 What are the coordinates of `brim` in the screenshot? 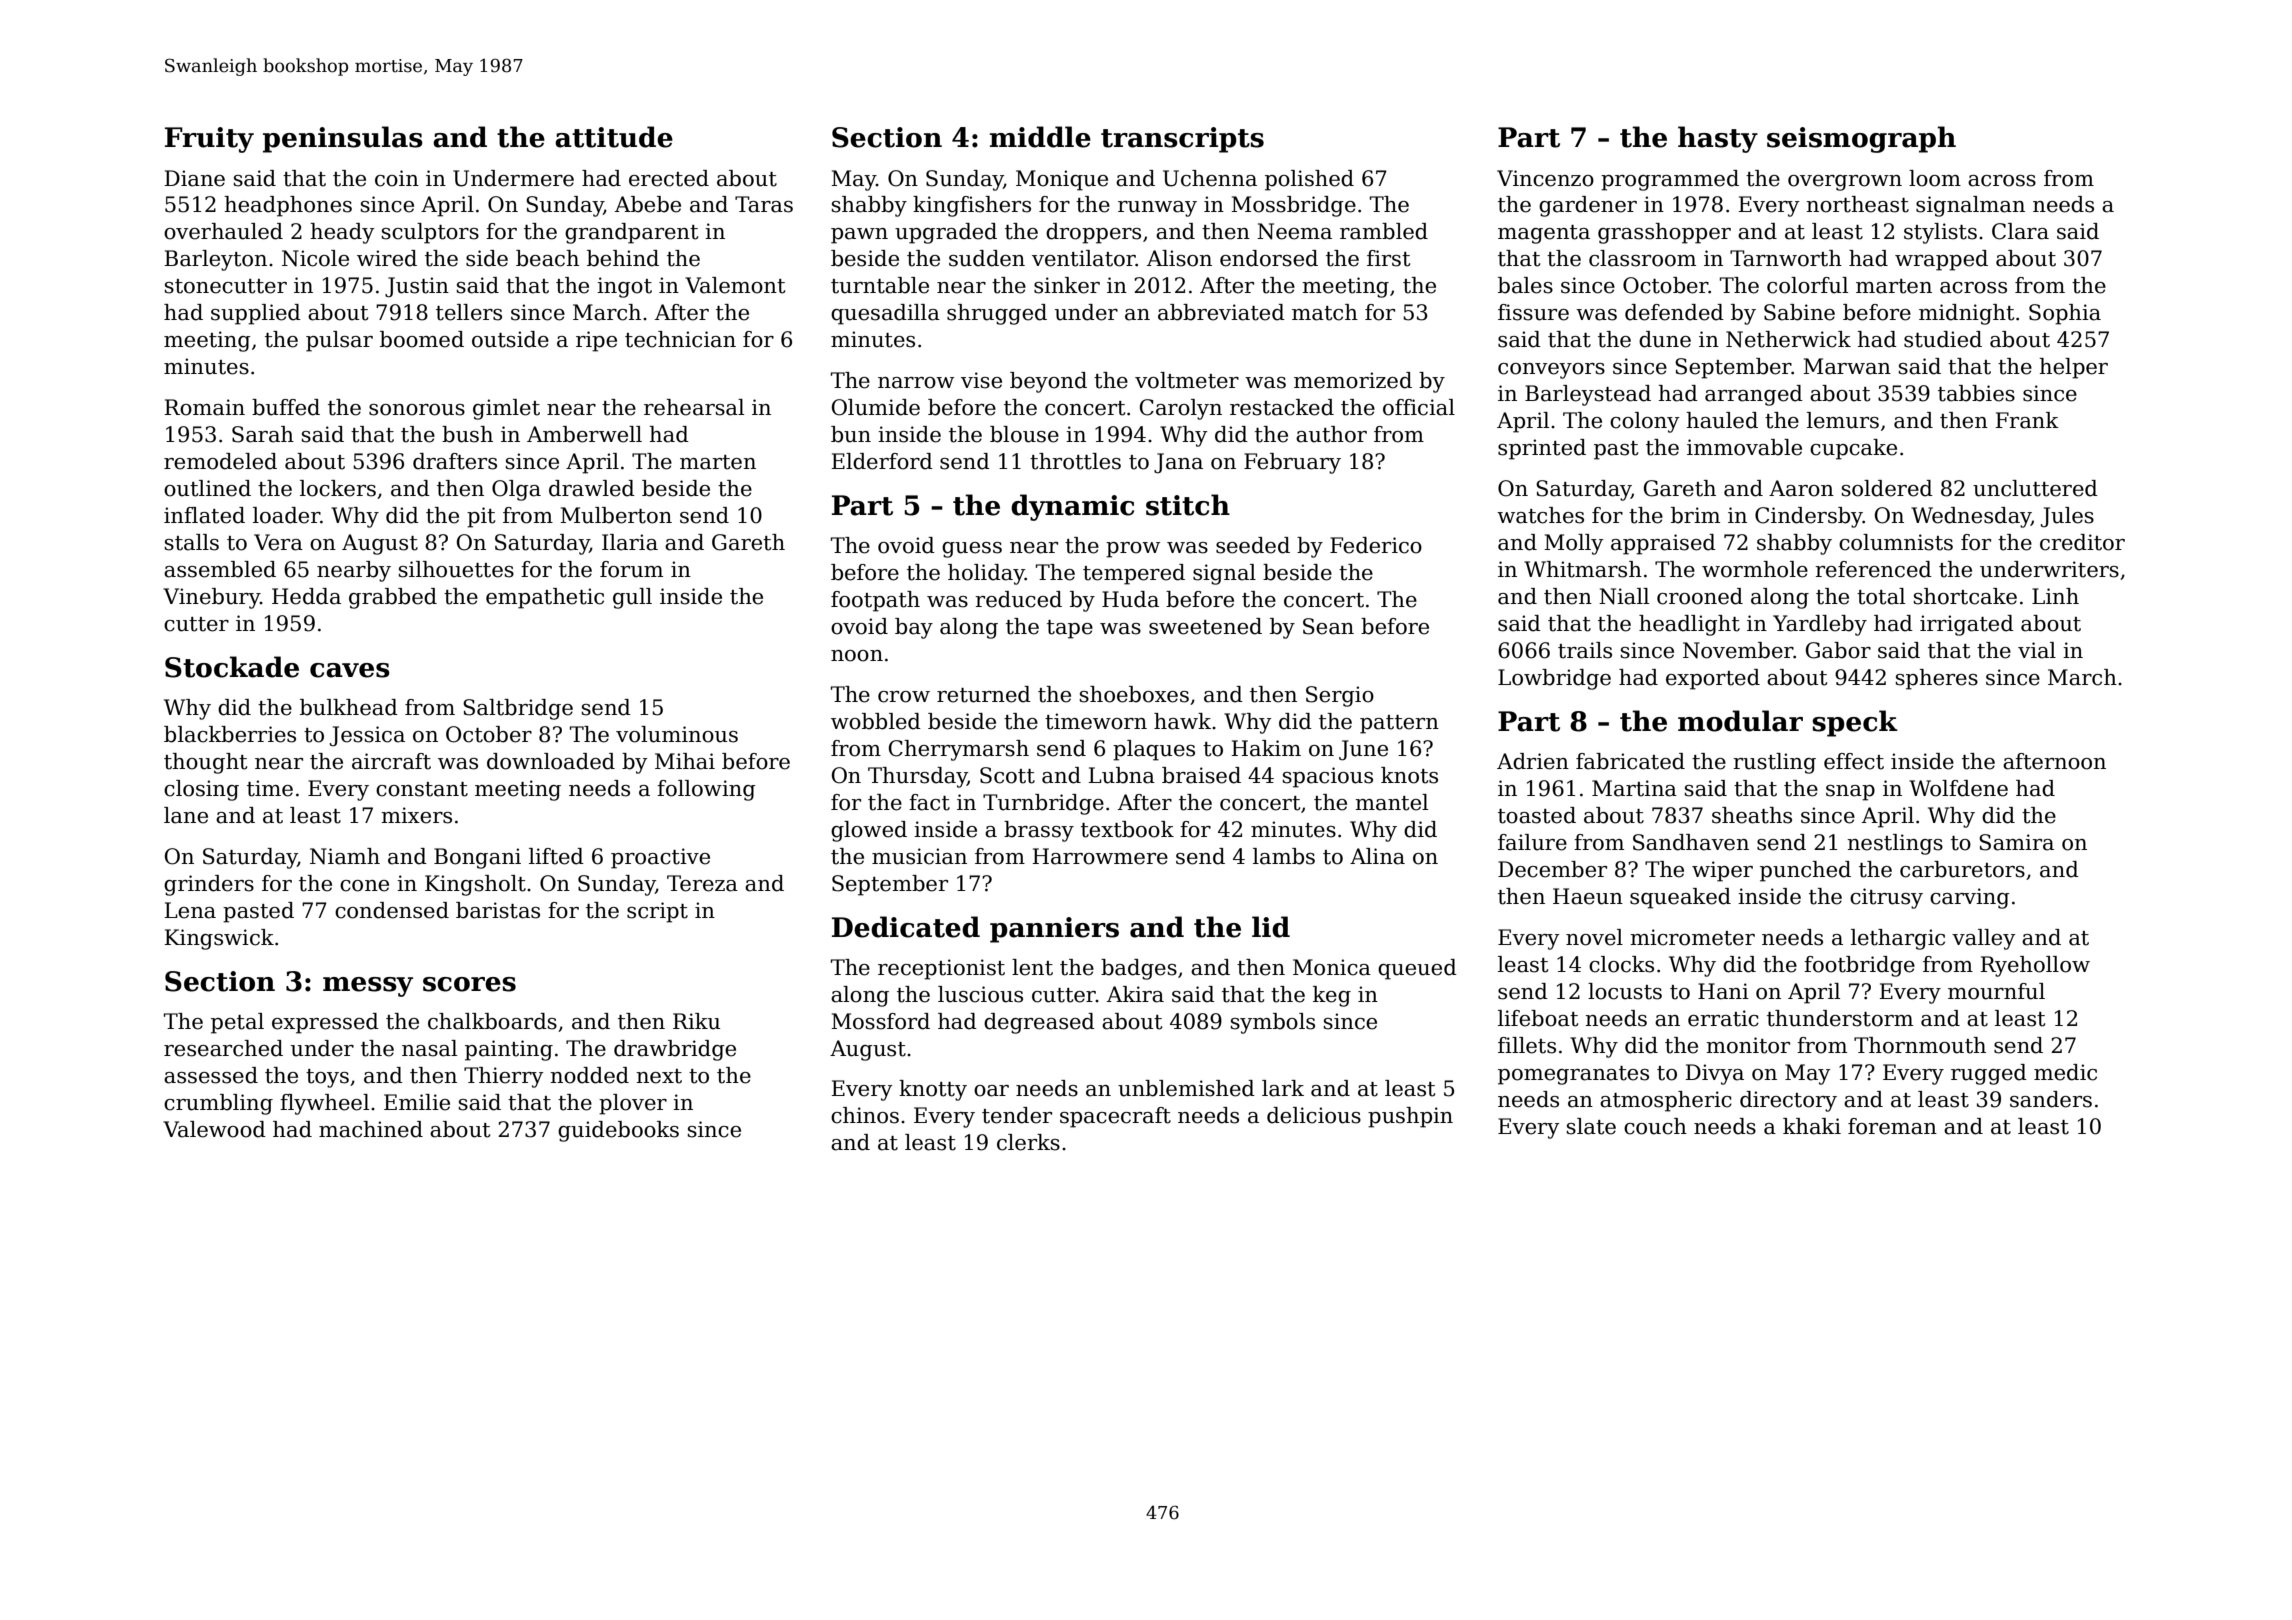 It's located at (1695, 515).
